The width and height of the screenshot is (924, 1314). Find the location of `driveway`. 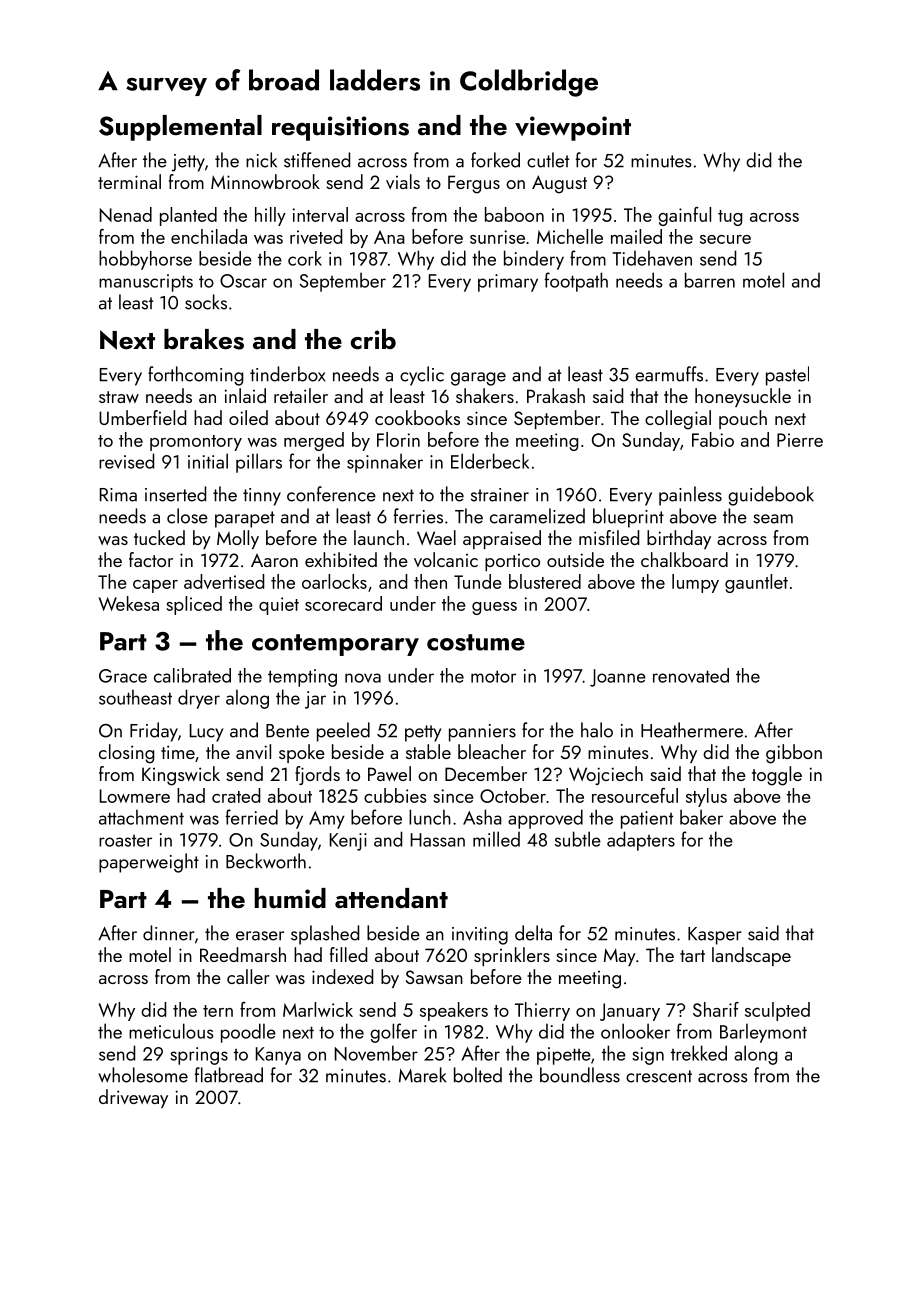

driveway is located at coordinates (133, 1098).
